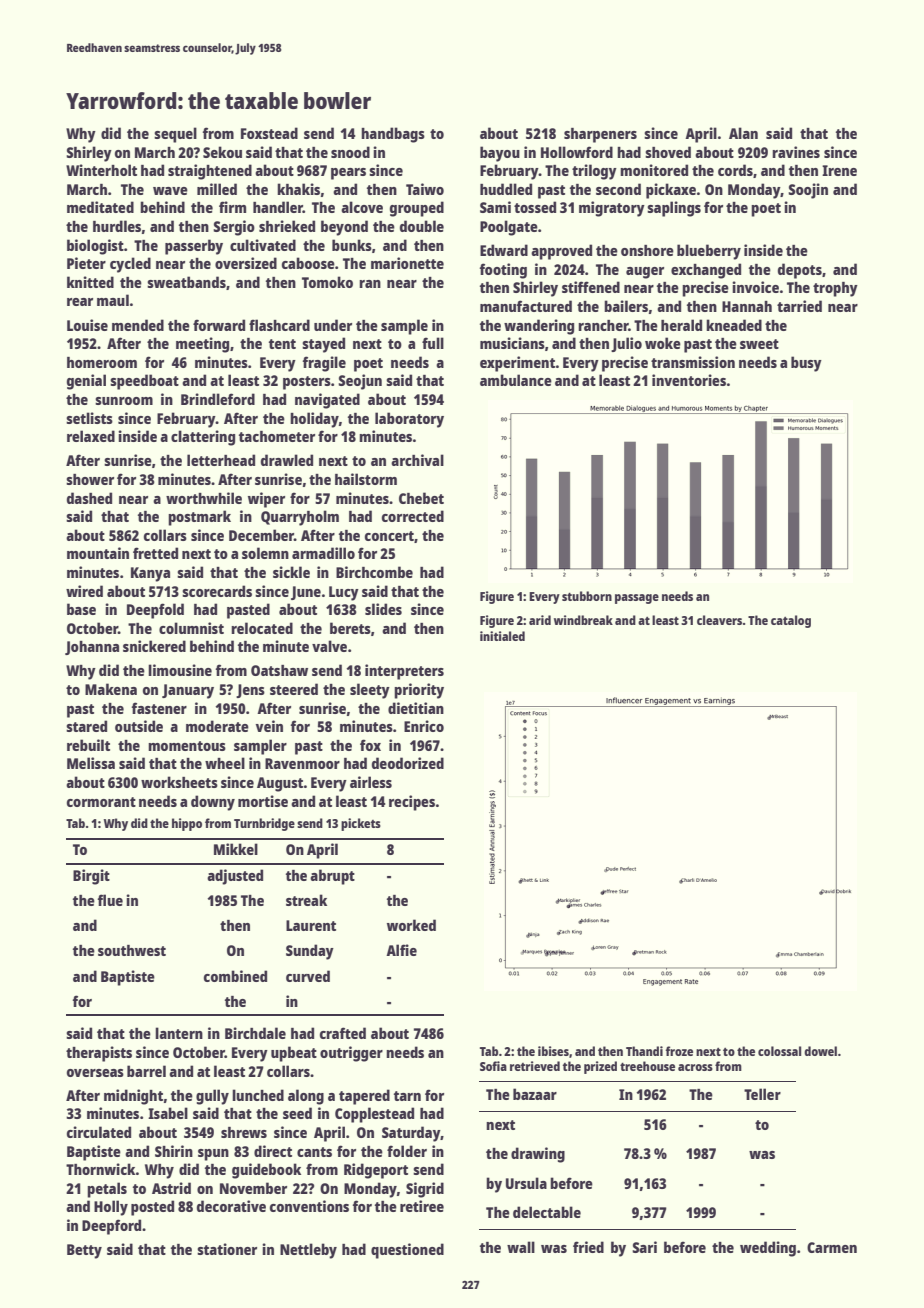 The height and width of the screenshot is (1308, 924). I want to click on ibises, so click(553, 1051).
